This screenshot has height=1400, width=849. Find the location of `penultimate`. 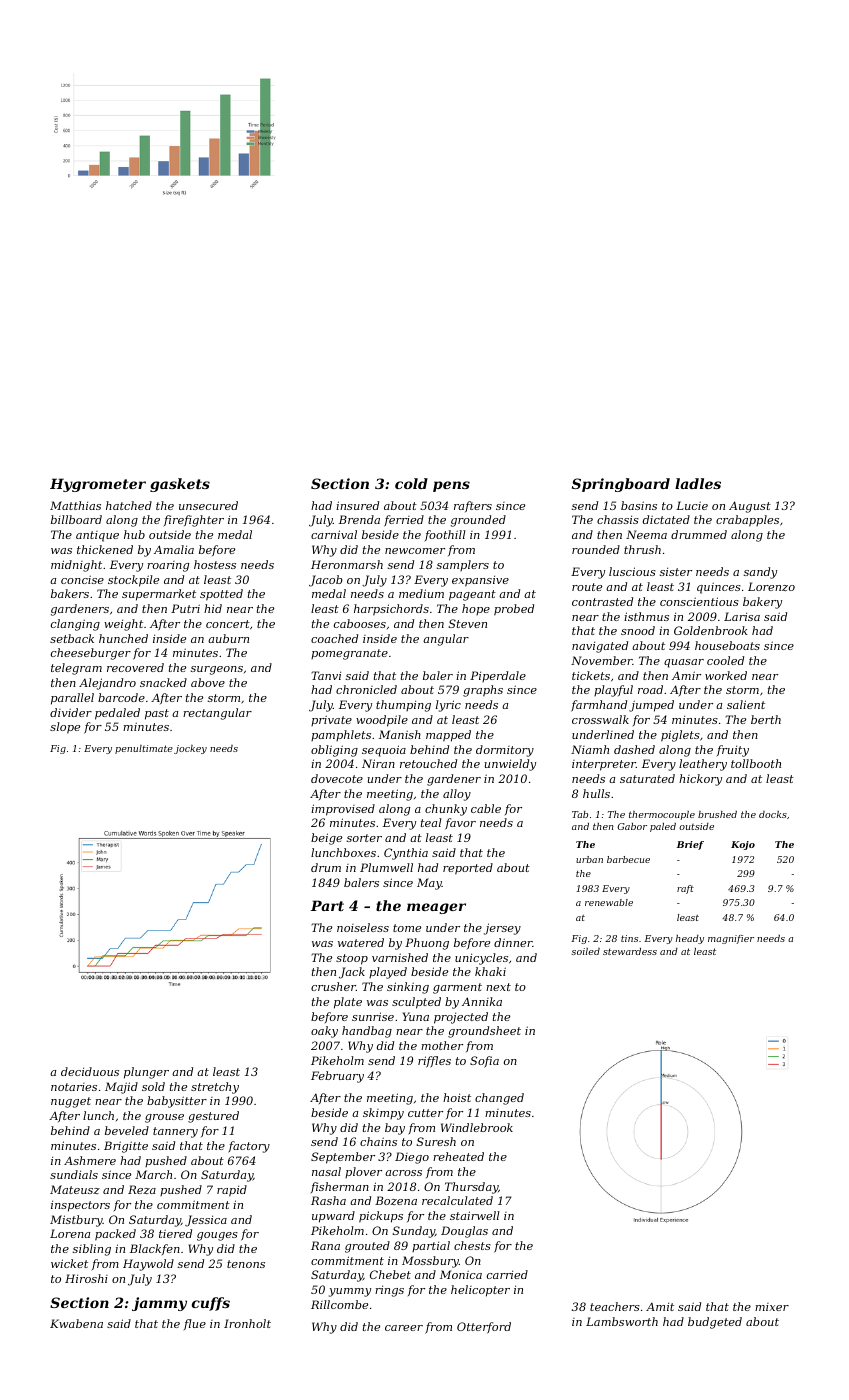

penultimate is located at coordinates (144, 749).
